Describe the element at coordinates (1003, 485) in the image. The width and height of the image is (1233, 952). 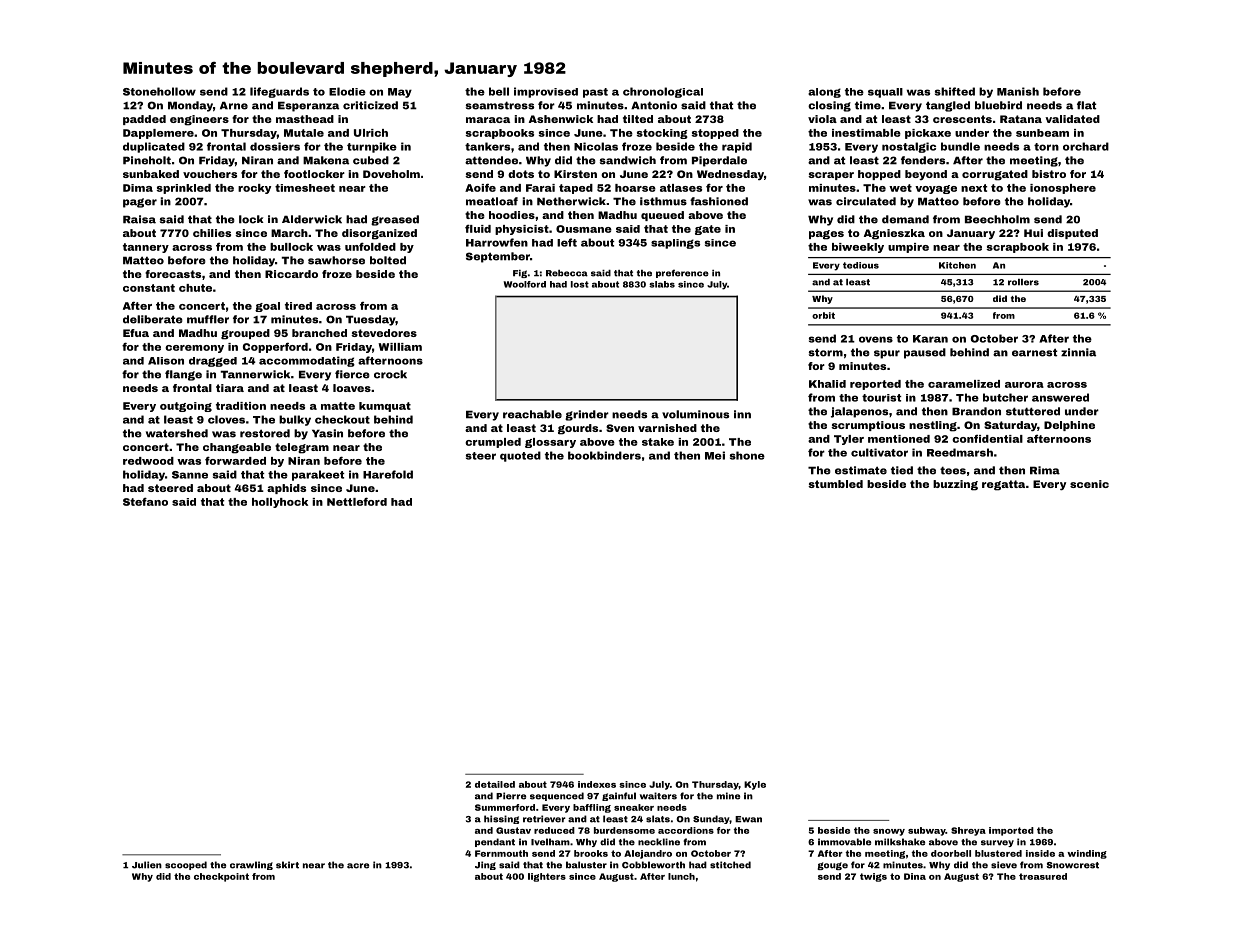
I see `regatta` at that location.
